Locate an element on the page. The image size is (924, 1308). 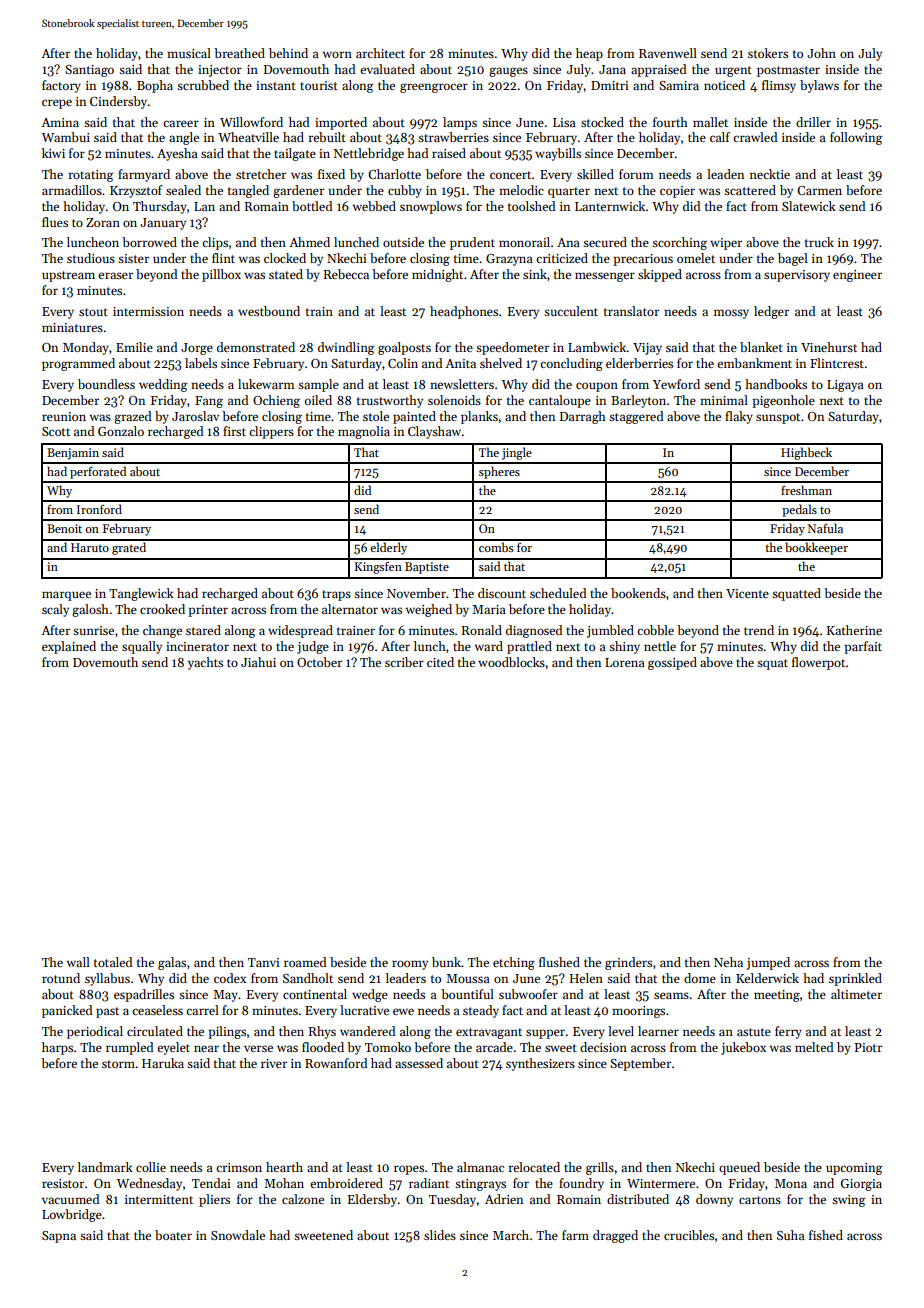
gauges is located at coordinates (508, 72).
